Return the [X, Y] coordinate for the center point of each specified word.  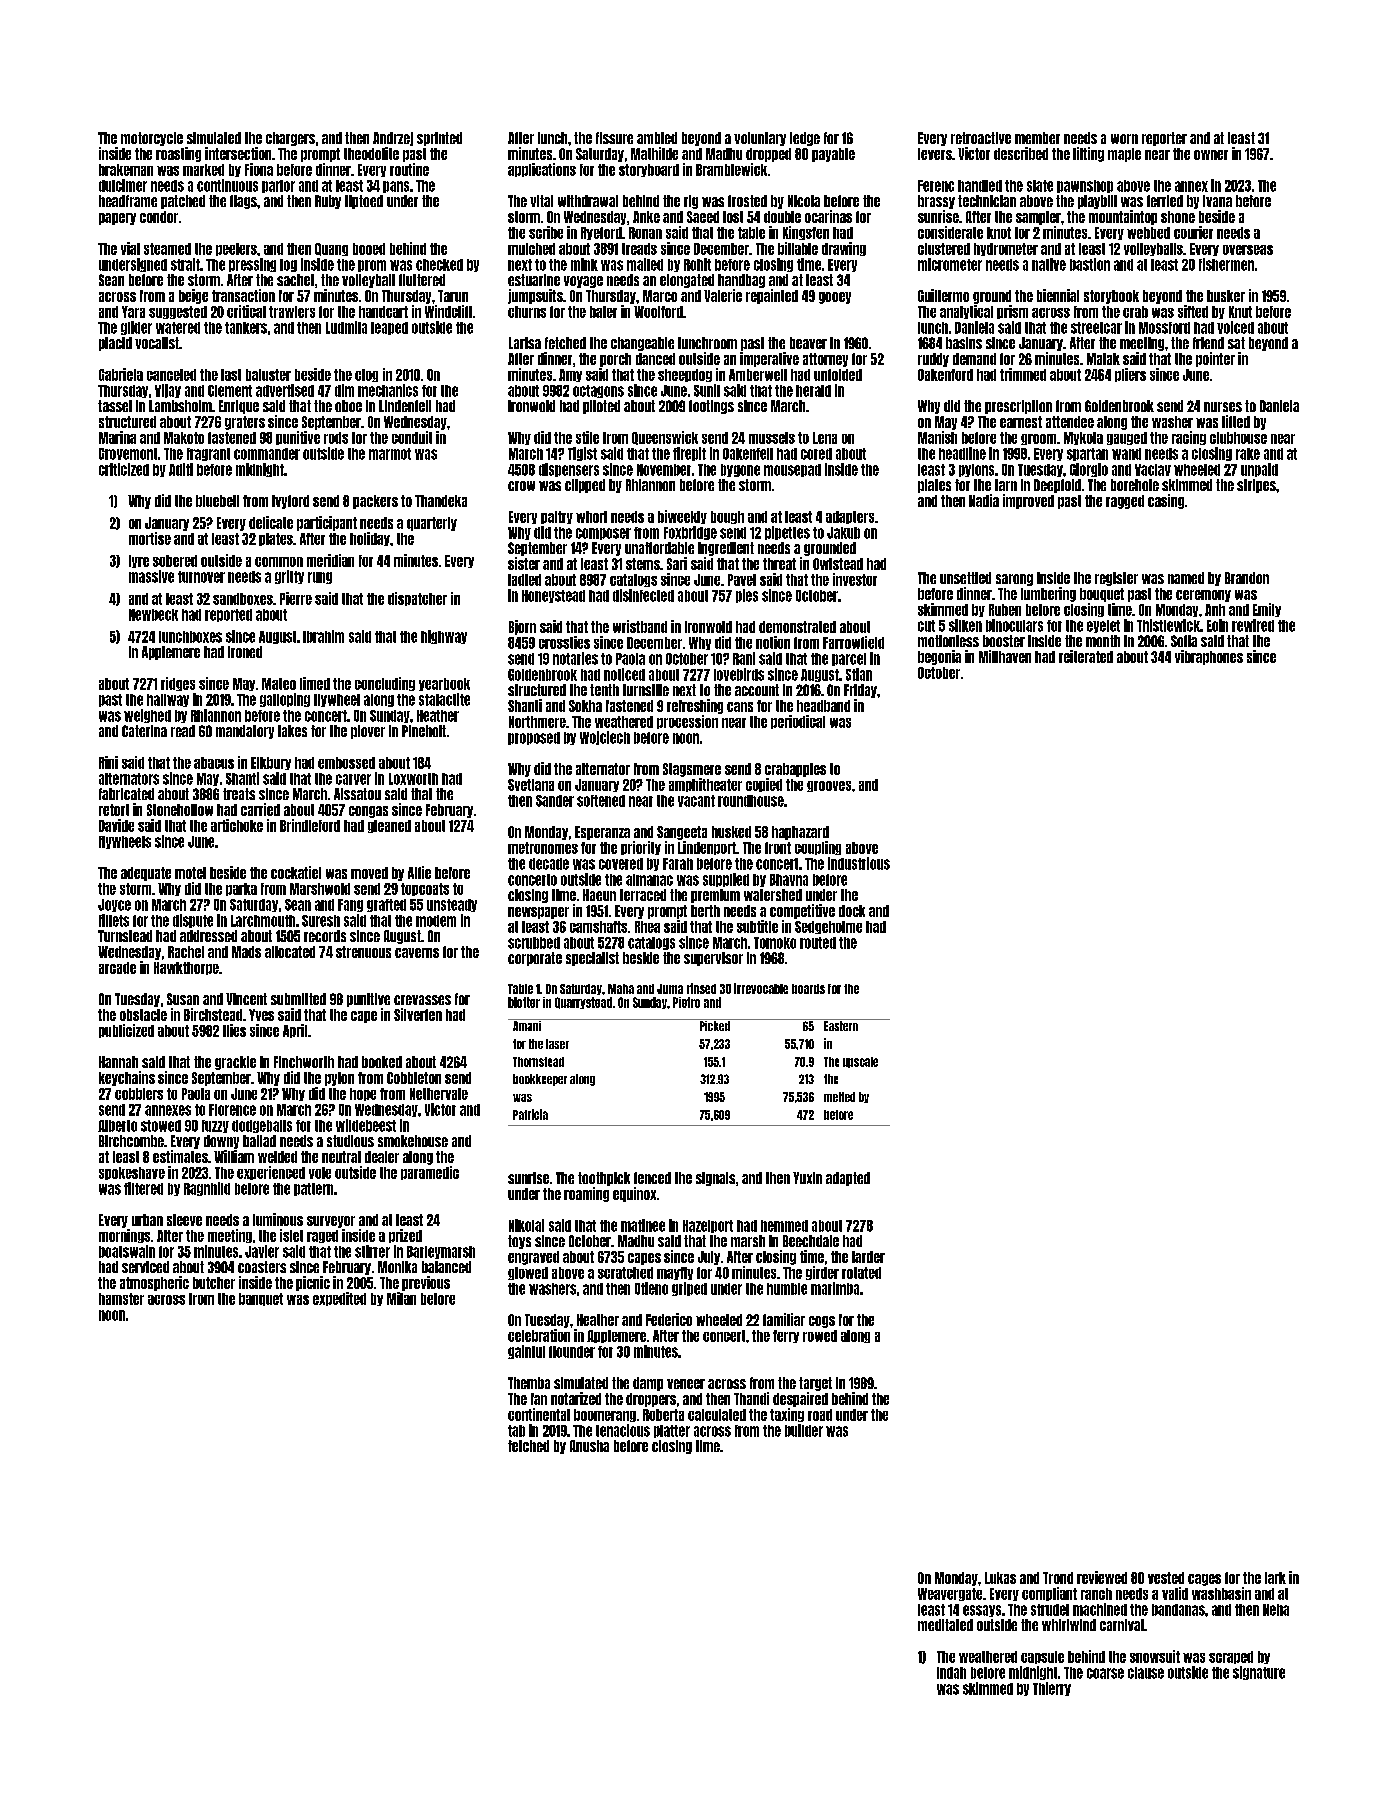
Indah [951, 1673]
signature [1259, 1673]
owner [1211, 155]
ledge [805, 139]
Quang [331, 249]
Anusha [589, 1446]
